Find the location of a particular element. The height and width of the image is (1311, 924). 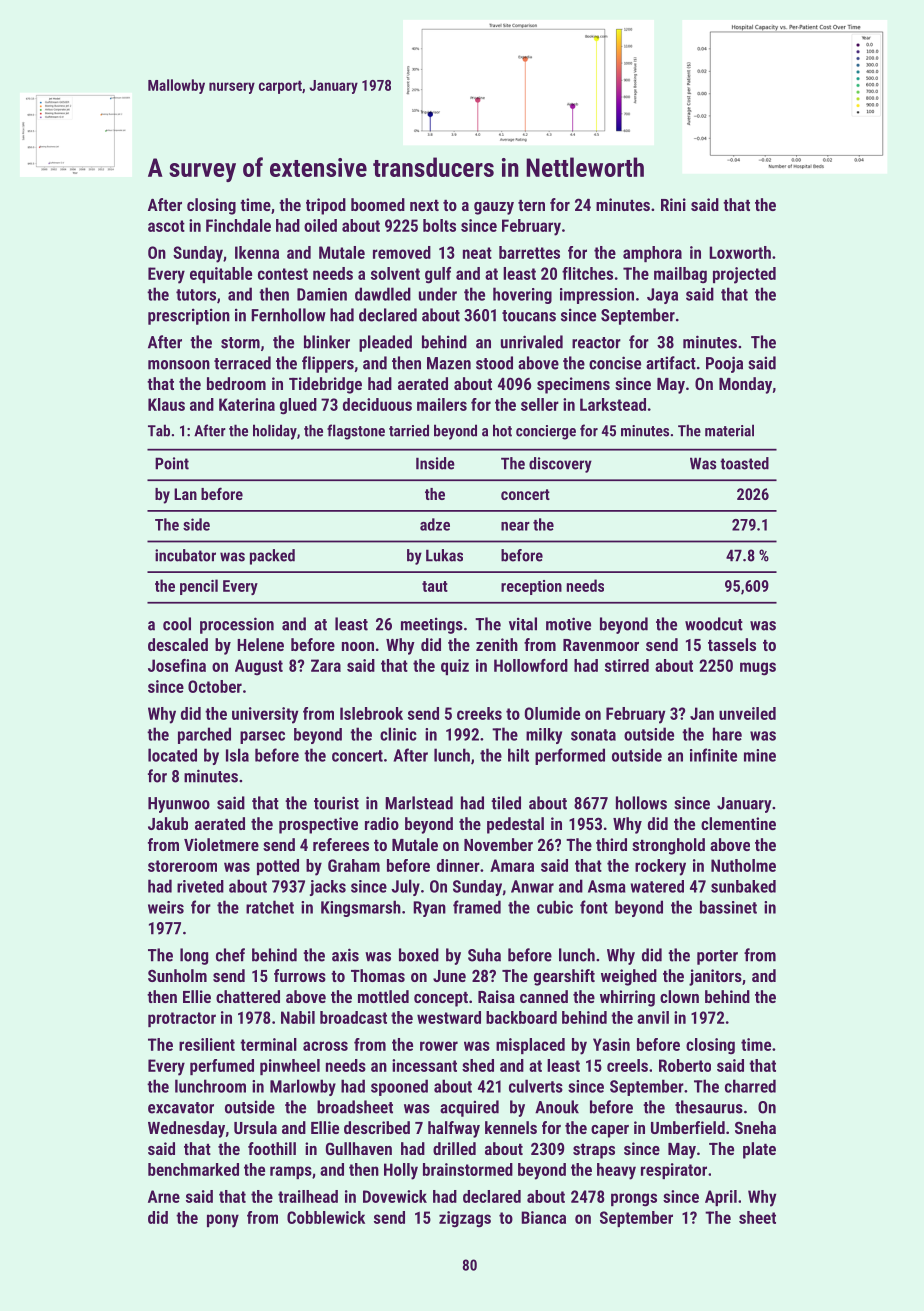

Anwar is located at coordinates (532, 886).
